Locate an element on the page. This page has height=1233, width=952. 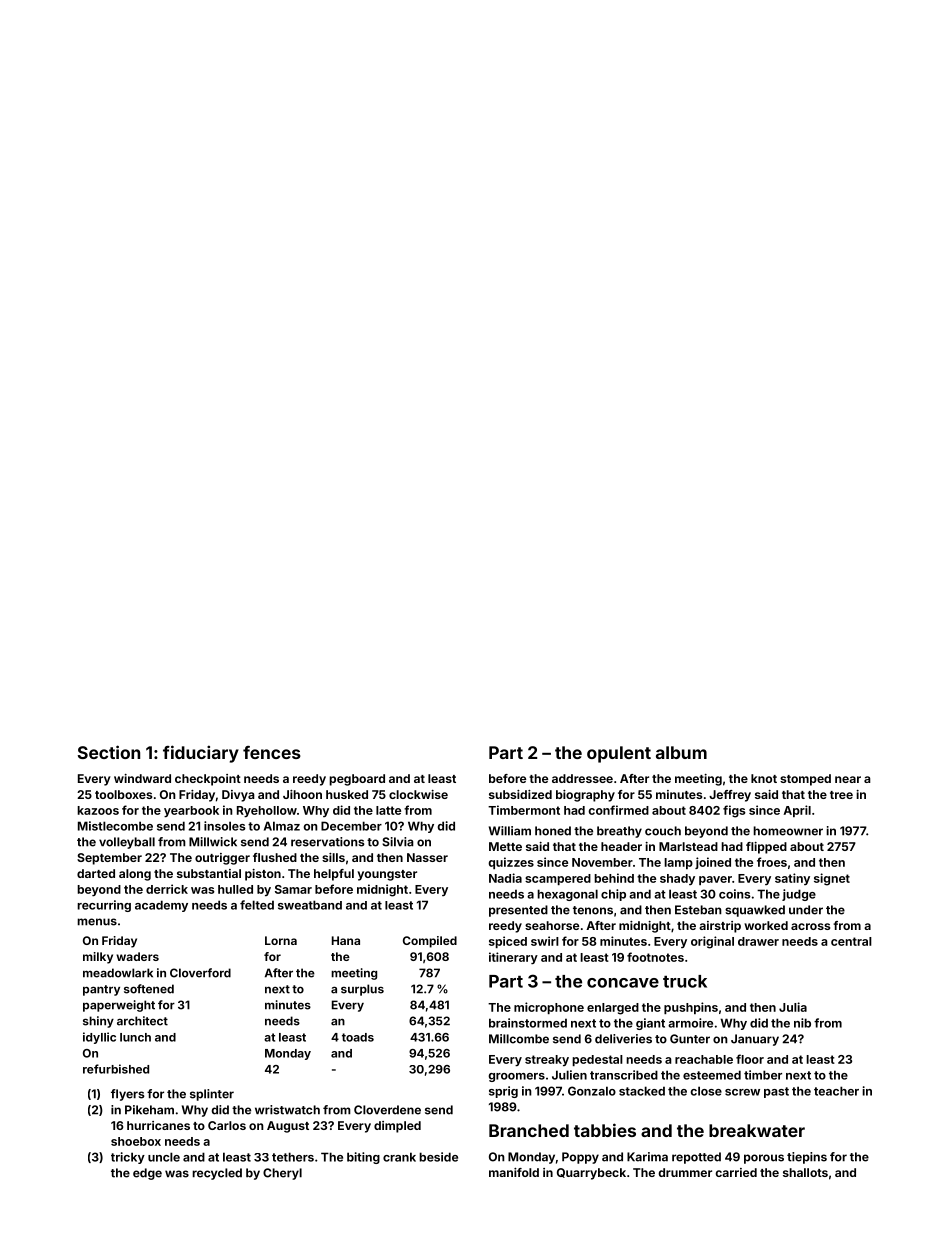
reachable is located at coordinates (704, 1059).
